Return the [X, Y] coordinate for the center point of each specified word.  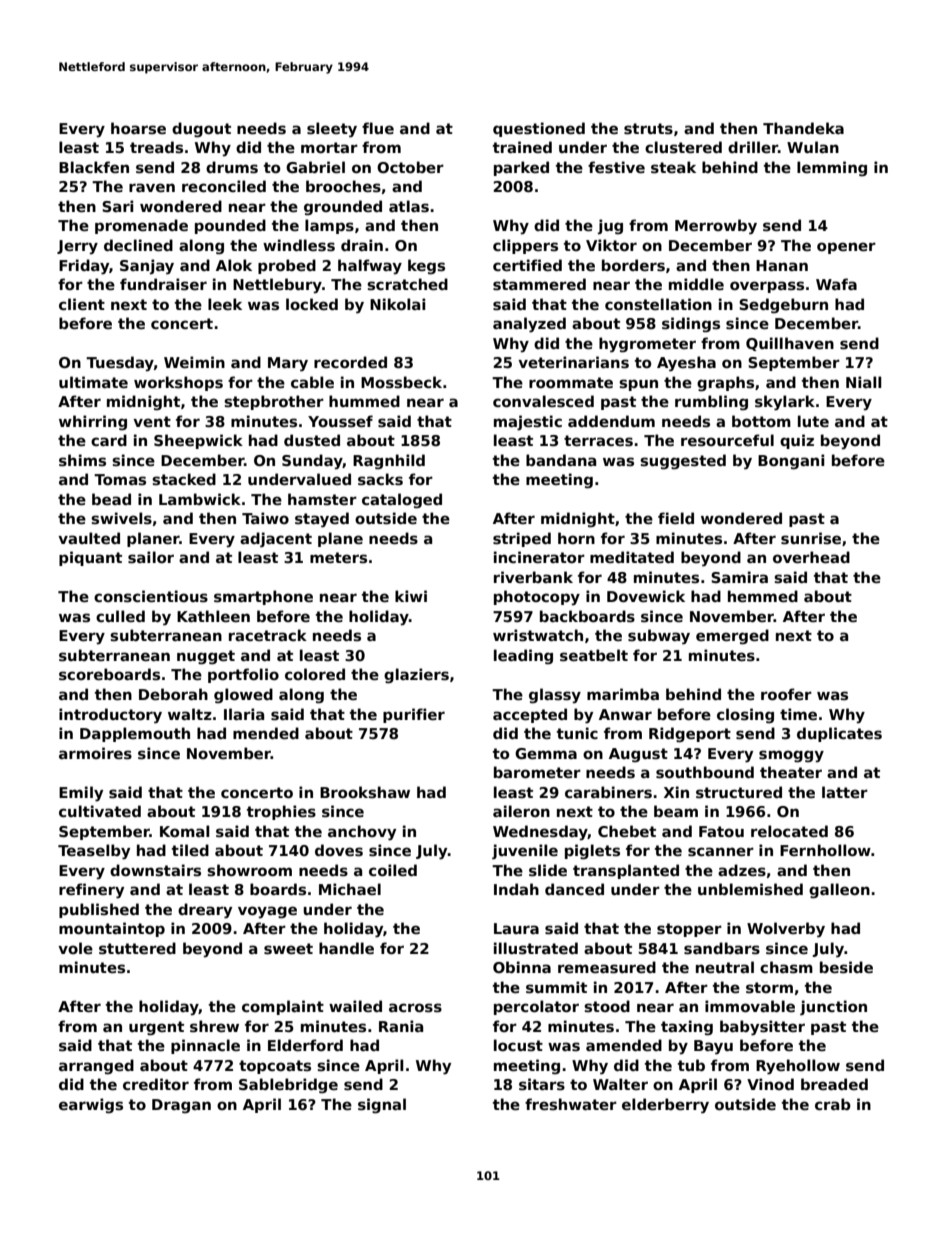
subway [659, 637]
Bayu [713, 1047]
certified [527, 265]
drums [232, 167]
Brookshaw [365, 792]
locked [312, 304]
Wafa [836, 284]
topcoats [275, 1067]
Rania [401, 1026]
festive [616, 167]
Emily [81, 794]
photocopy [537, 598]
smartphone [263, 597]
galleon [839, 891]
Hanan [782, 265]
